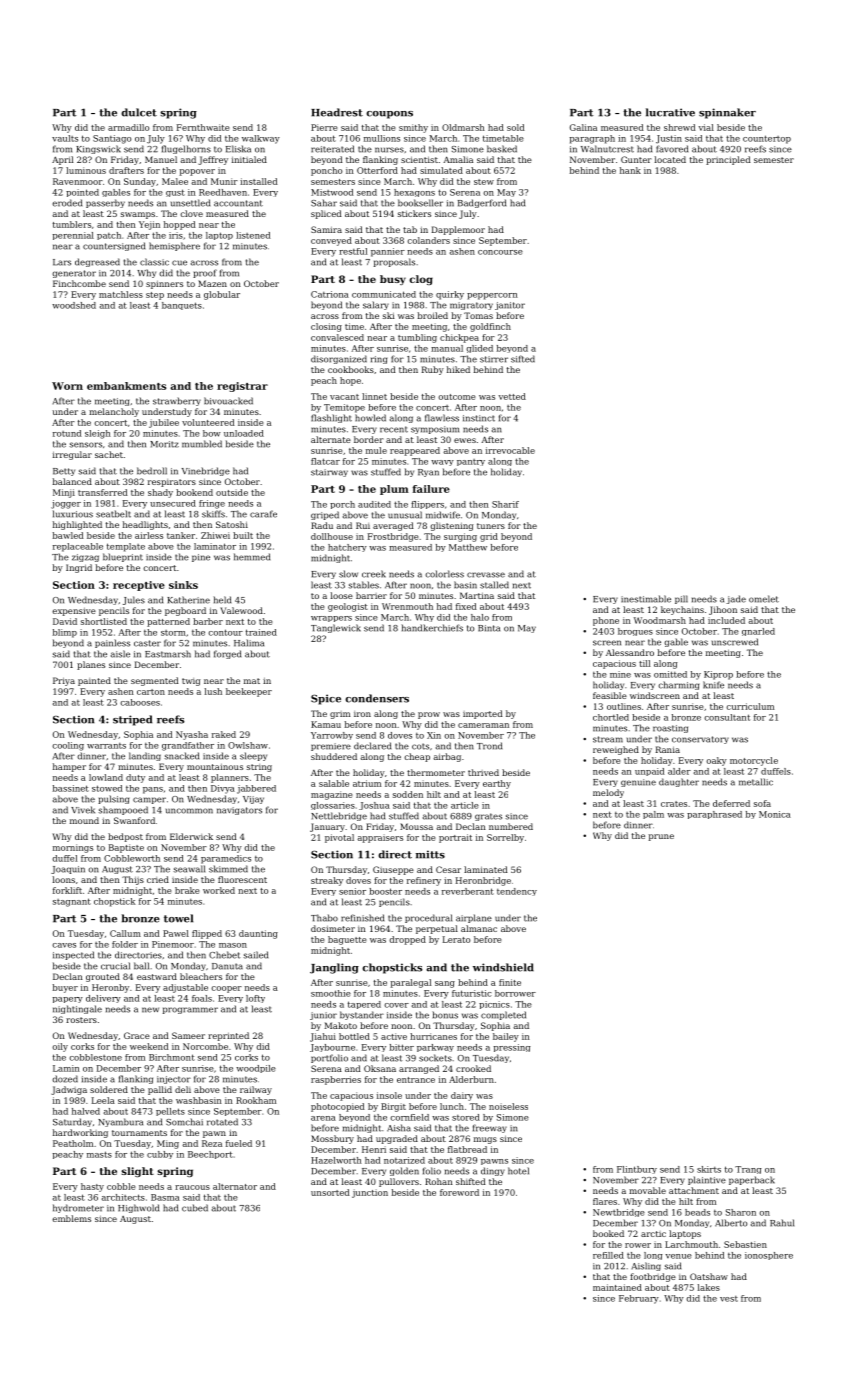 The height and width of the screenshot is (1400, 849). What do you see at coordinates (331, 993) in the screenshot?
I see `smoothie` at bounding box center [331, 993].
